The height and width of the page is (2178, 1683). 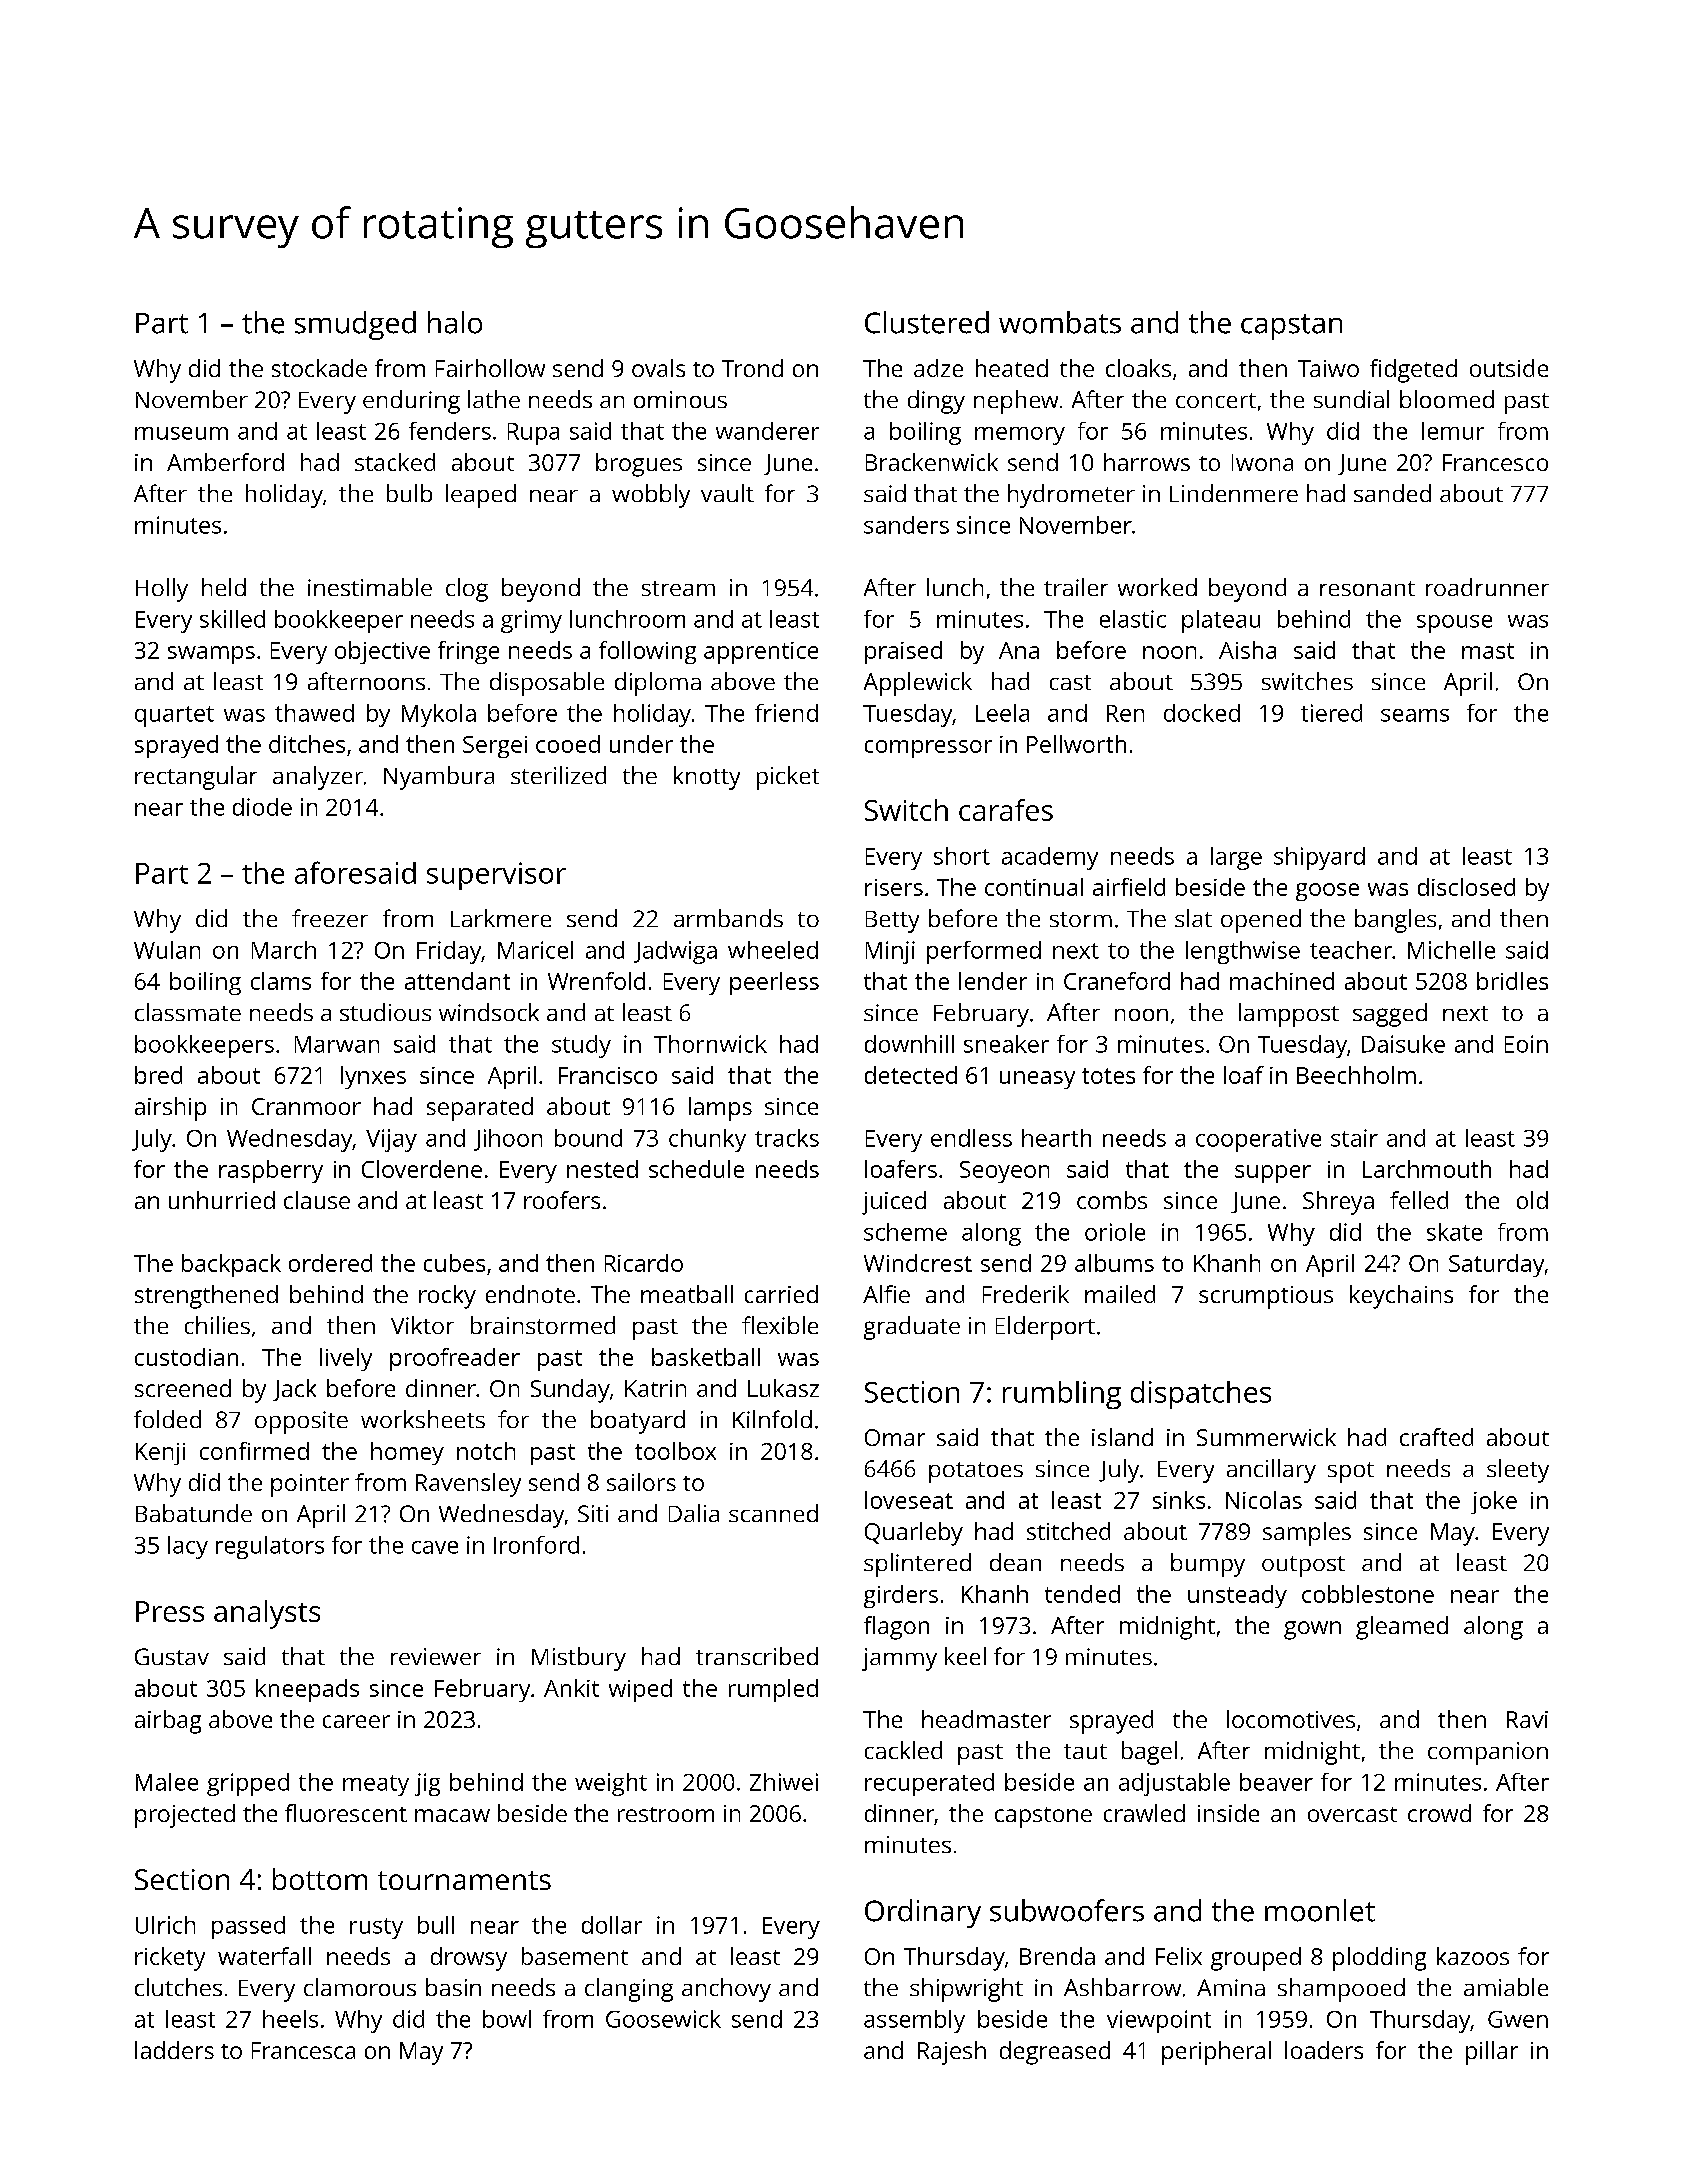 What do you see at coordinates (1002, 713) in the page?
I see `Leela` at bounding box center [1002, 713].
